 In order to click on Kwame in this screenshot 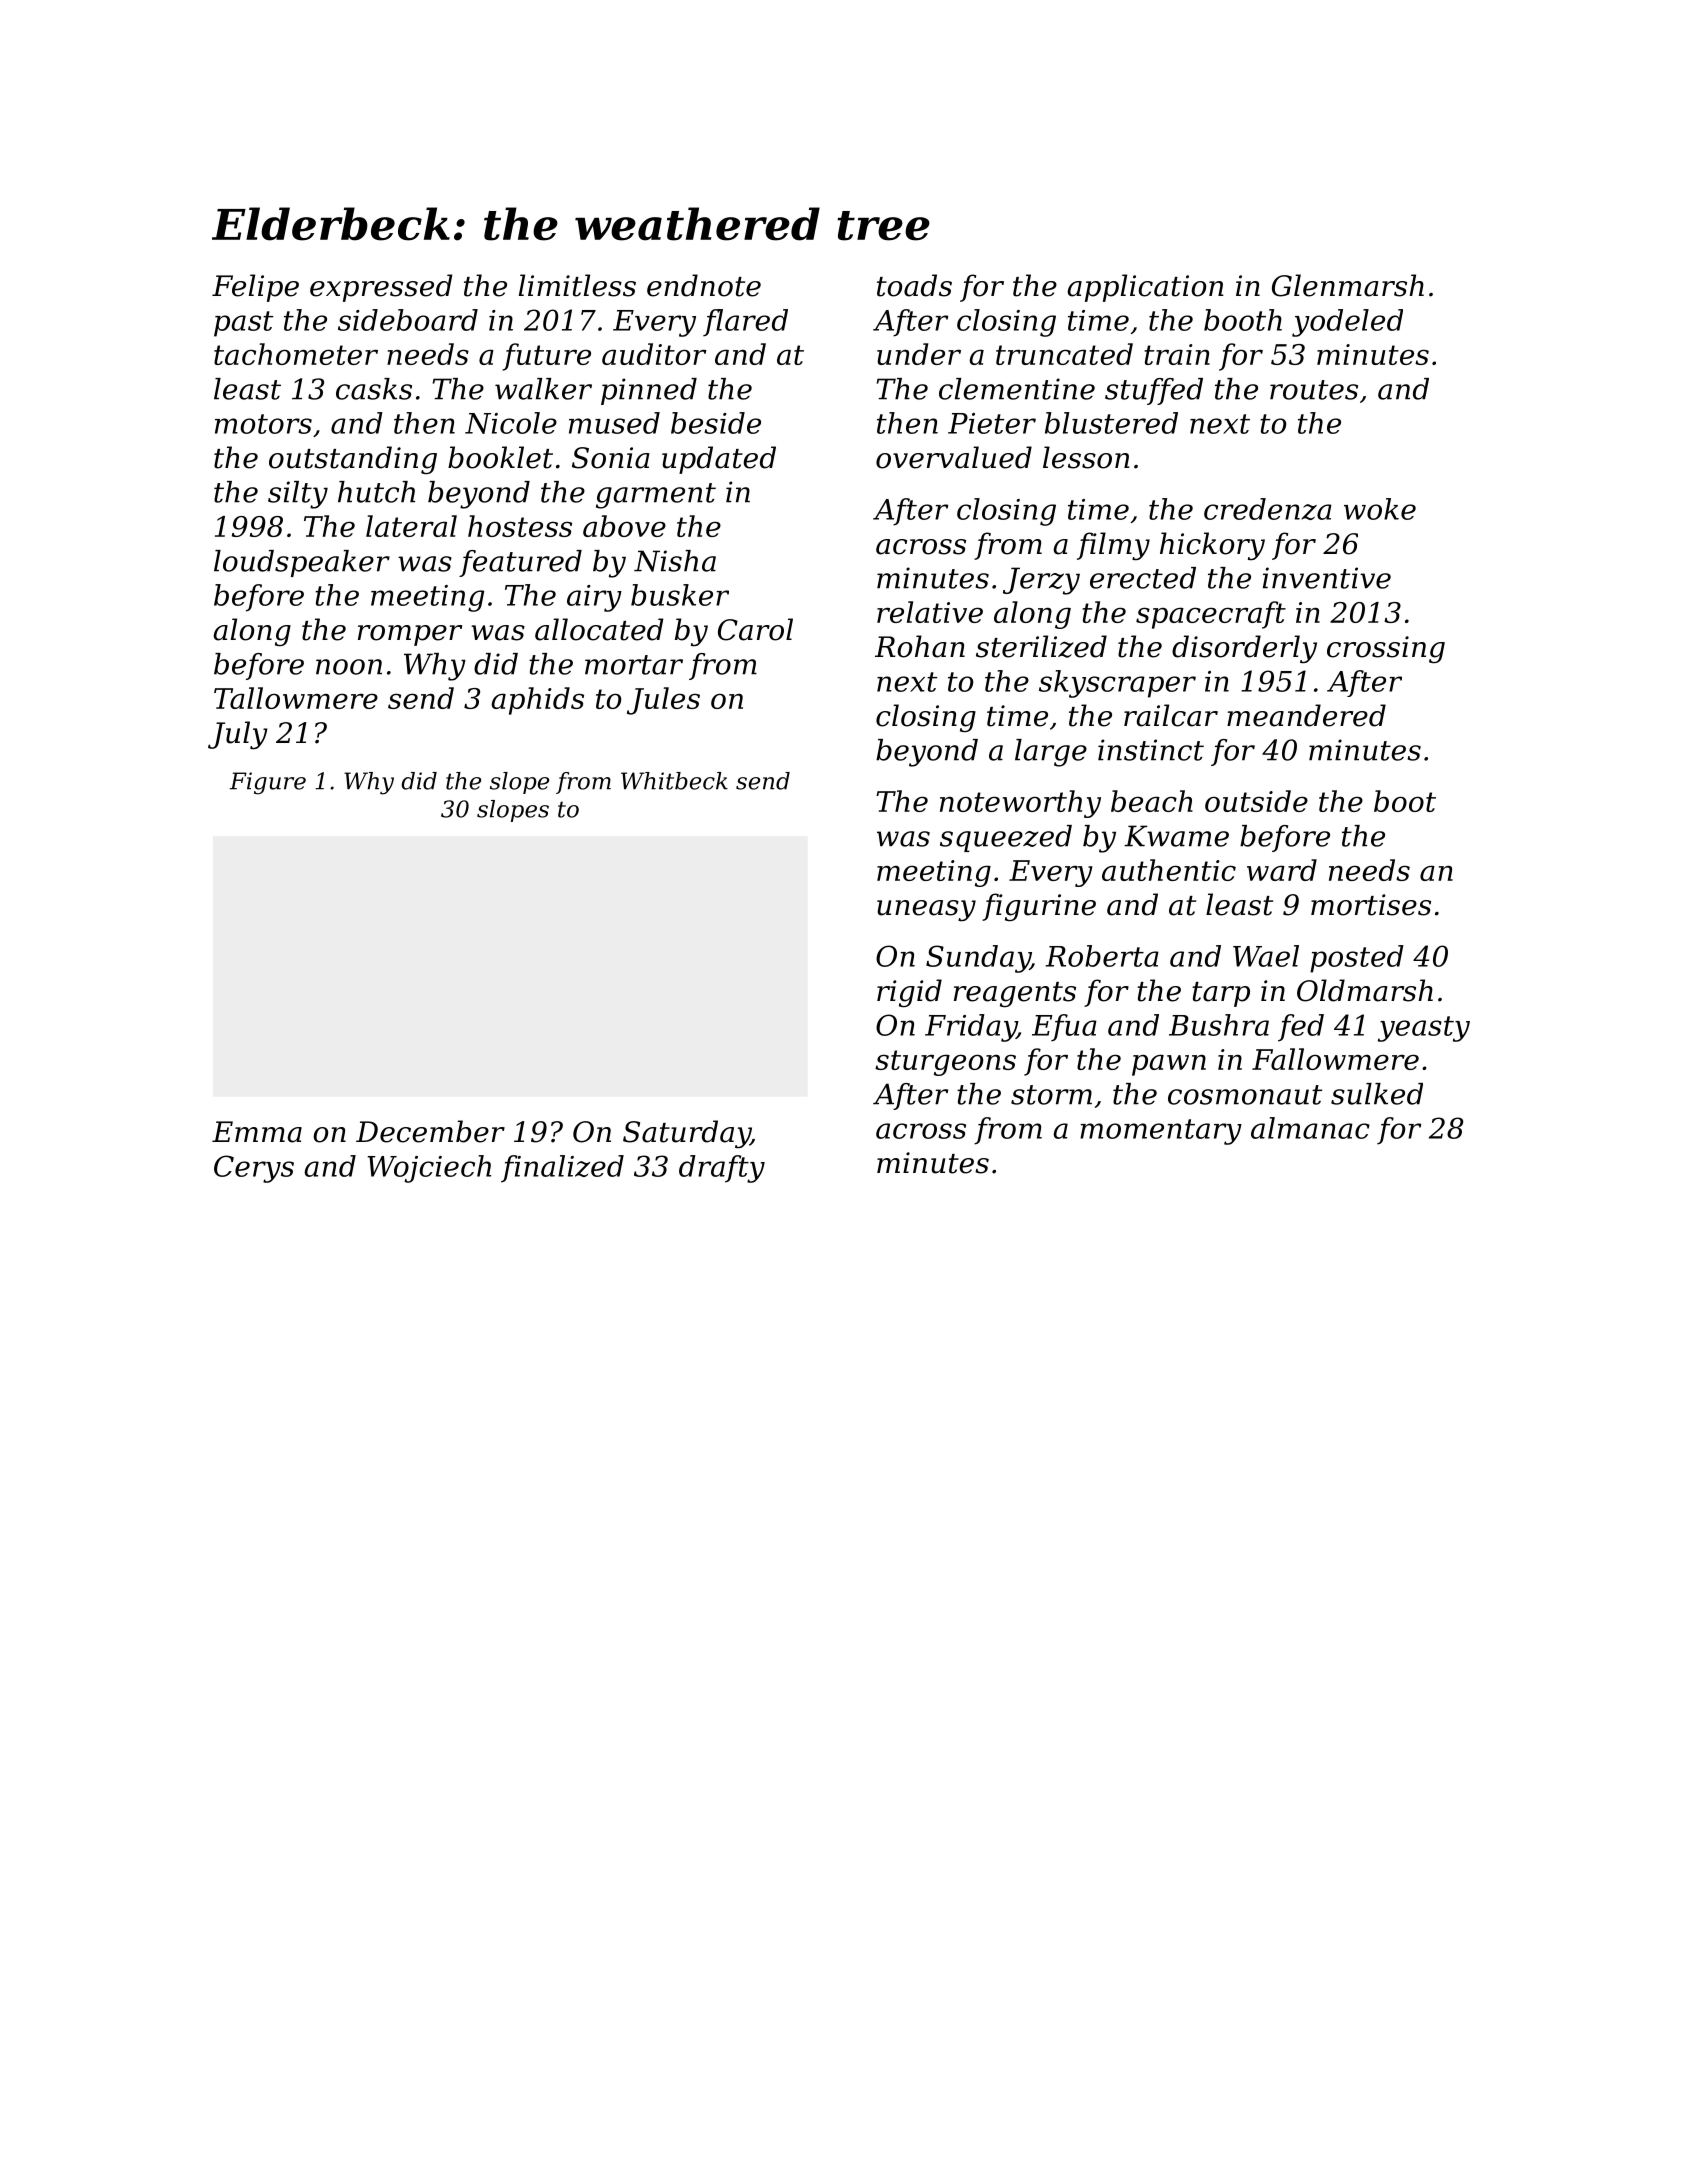, I will do `click(1176, 836)`.
